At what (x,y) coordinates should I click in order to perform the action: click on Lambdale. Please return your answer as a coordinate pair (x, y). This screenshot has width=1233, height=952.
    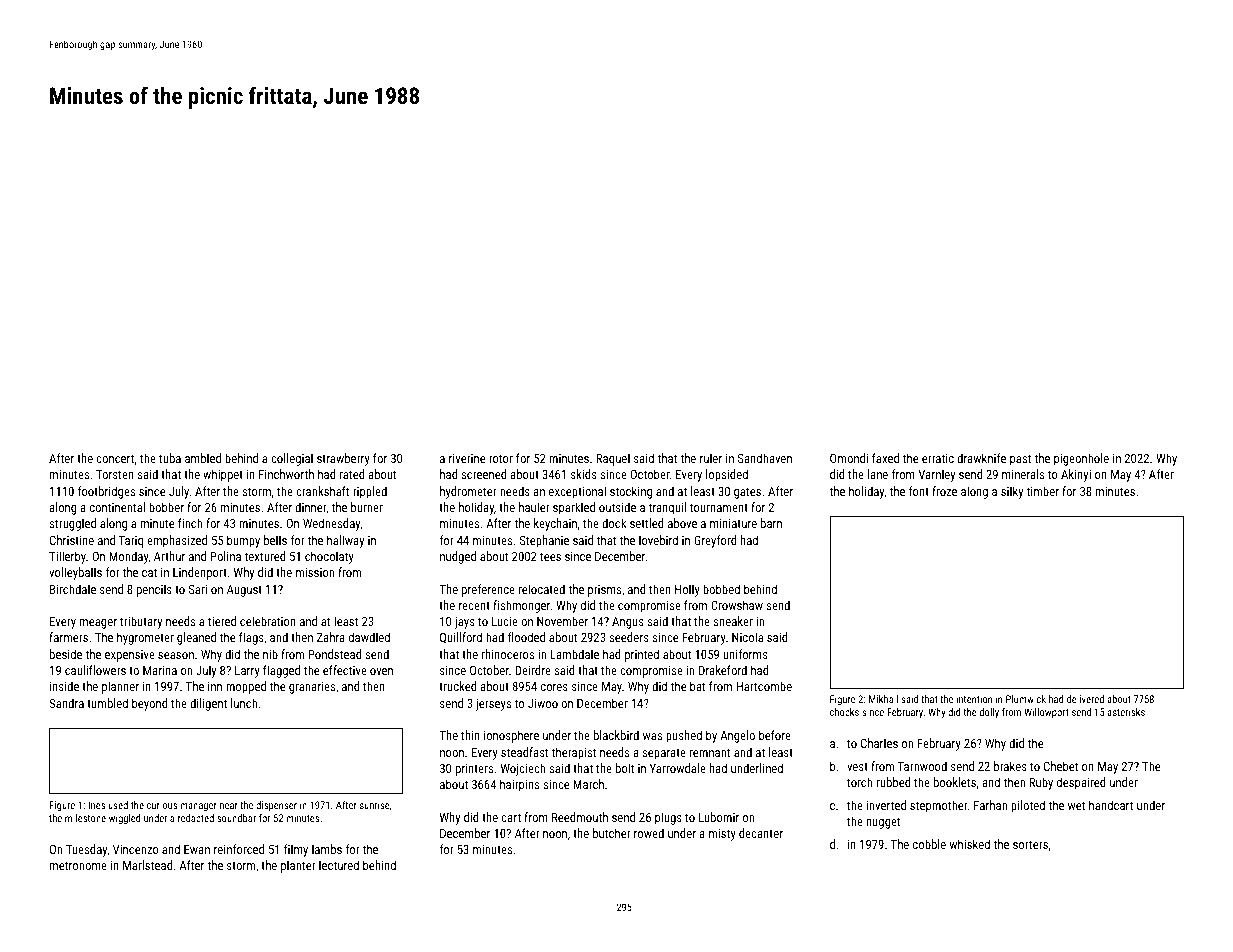
    Looking at the image, I should click on (574, 654).
